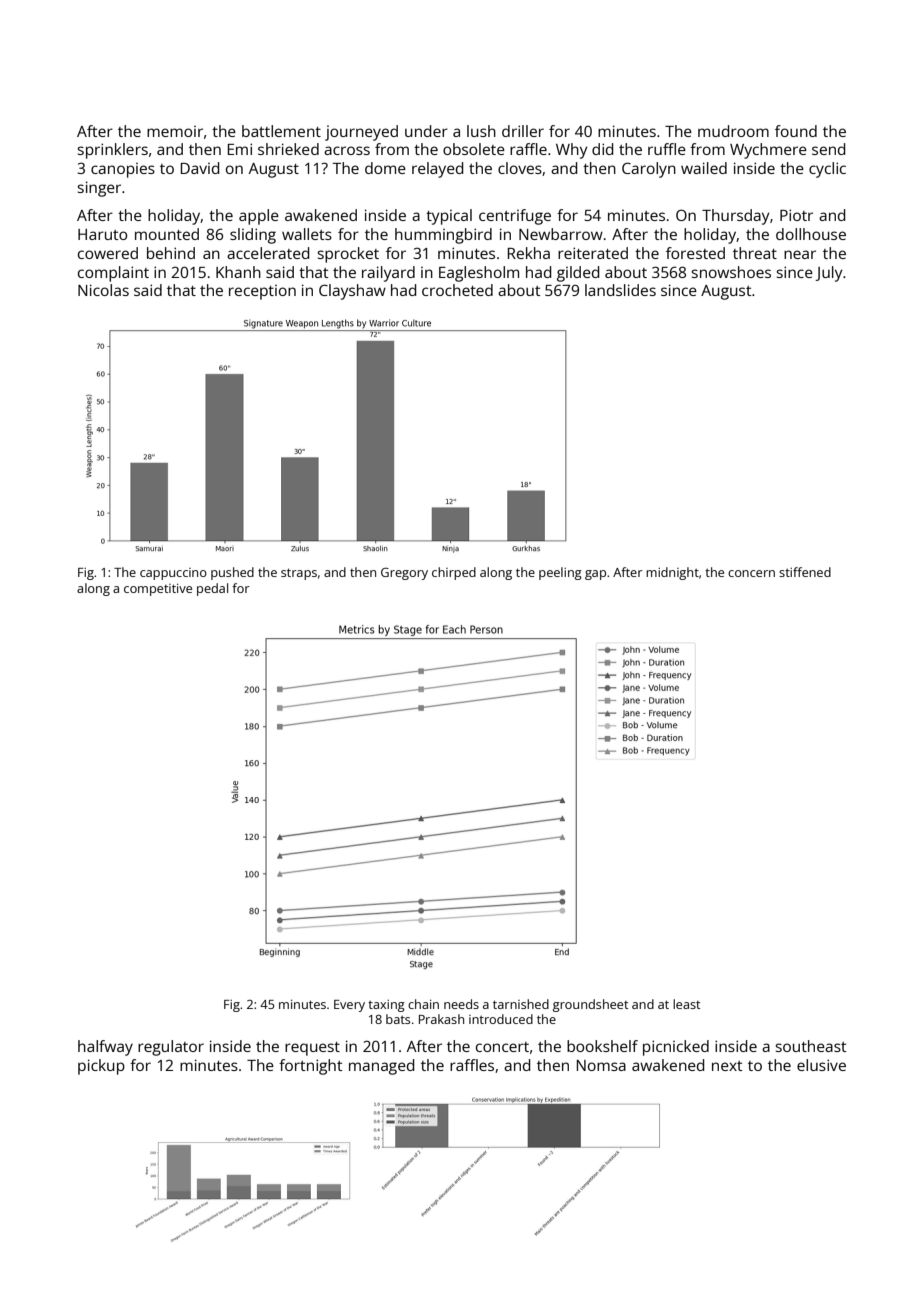 The width and height of the document is (924, 1308). Describe the element at coordinates (751, 573) in the document. I see `concern` at that location.
